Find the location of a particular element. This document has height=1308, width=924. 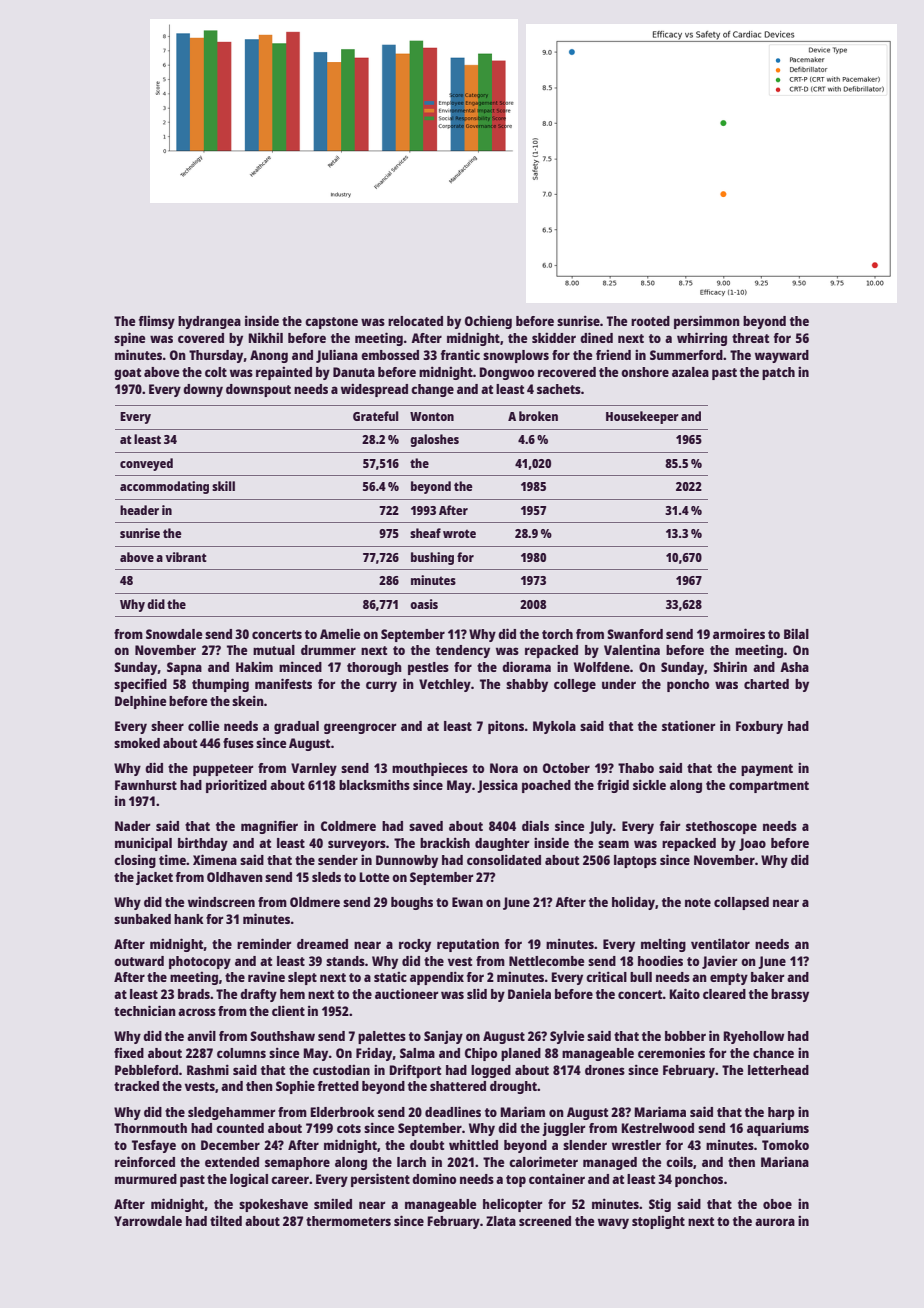

conveyed is located at coordinates (146, 464).
